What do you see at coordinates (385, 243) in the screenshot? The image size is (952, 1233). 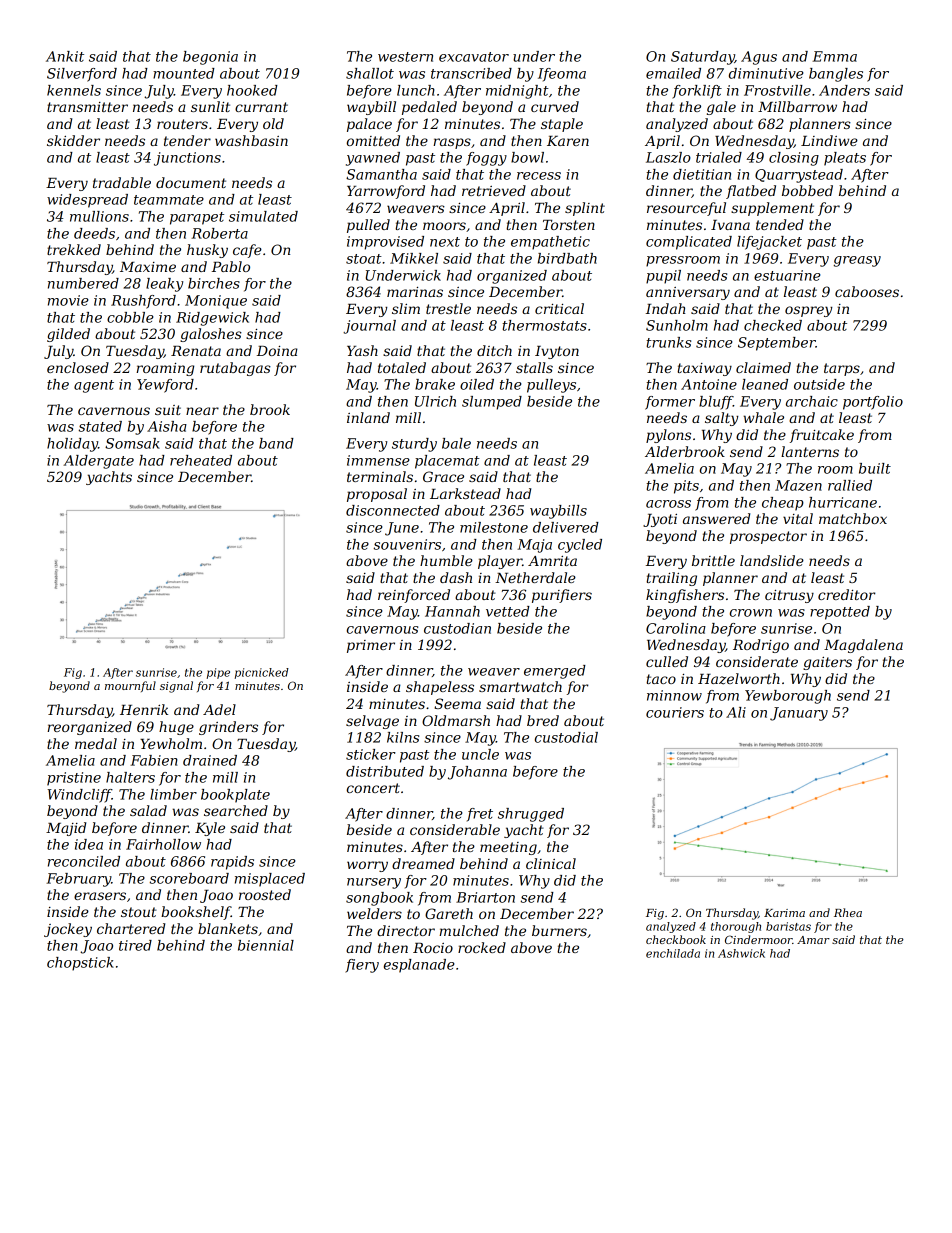 I see `improvised` at bounding box center [385, 243].
